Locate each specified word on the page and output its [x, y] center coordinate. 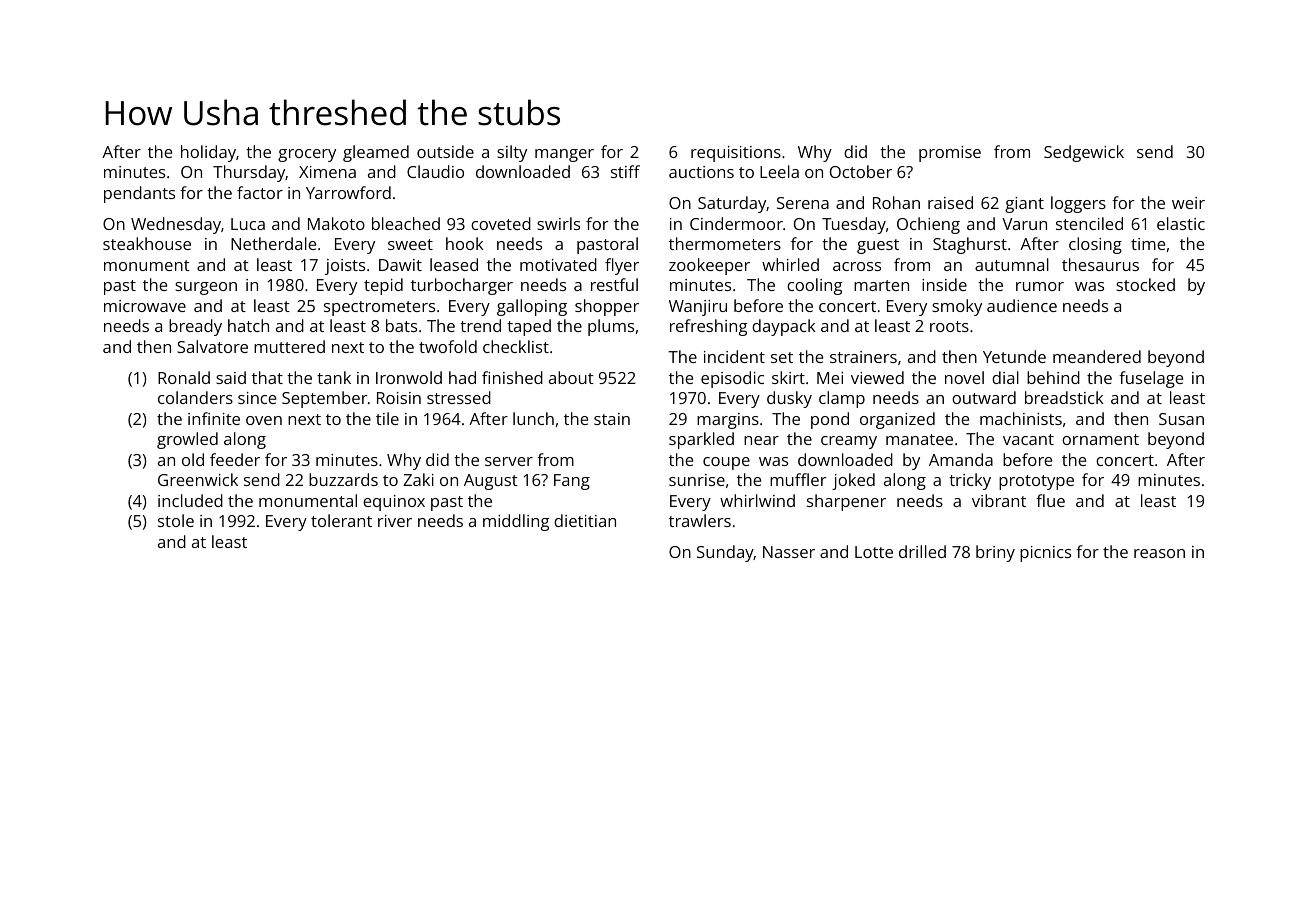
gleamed [376, 153]
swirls [558, 223]
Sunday [725, 553]
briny [995, 553]
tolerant [341, 520]
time [1148, 244]
